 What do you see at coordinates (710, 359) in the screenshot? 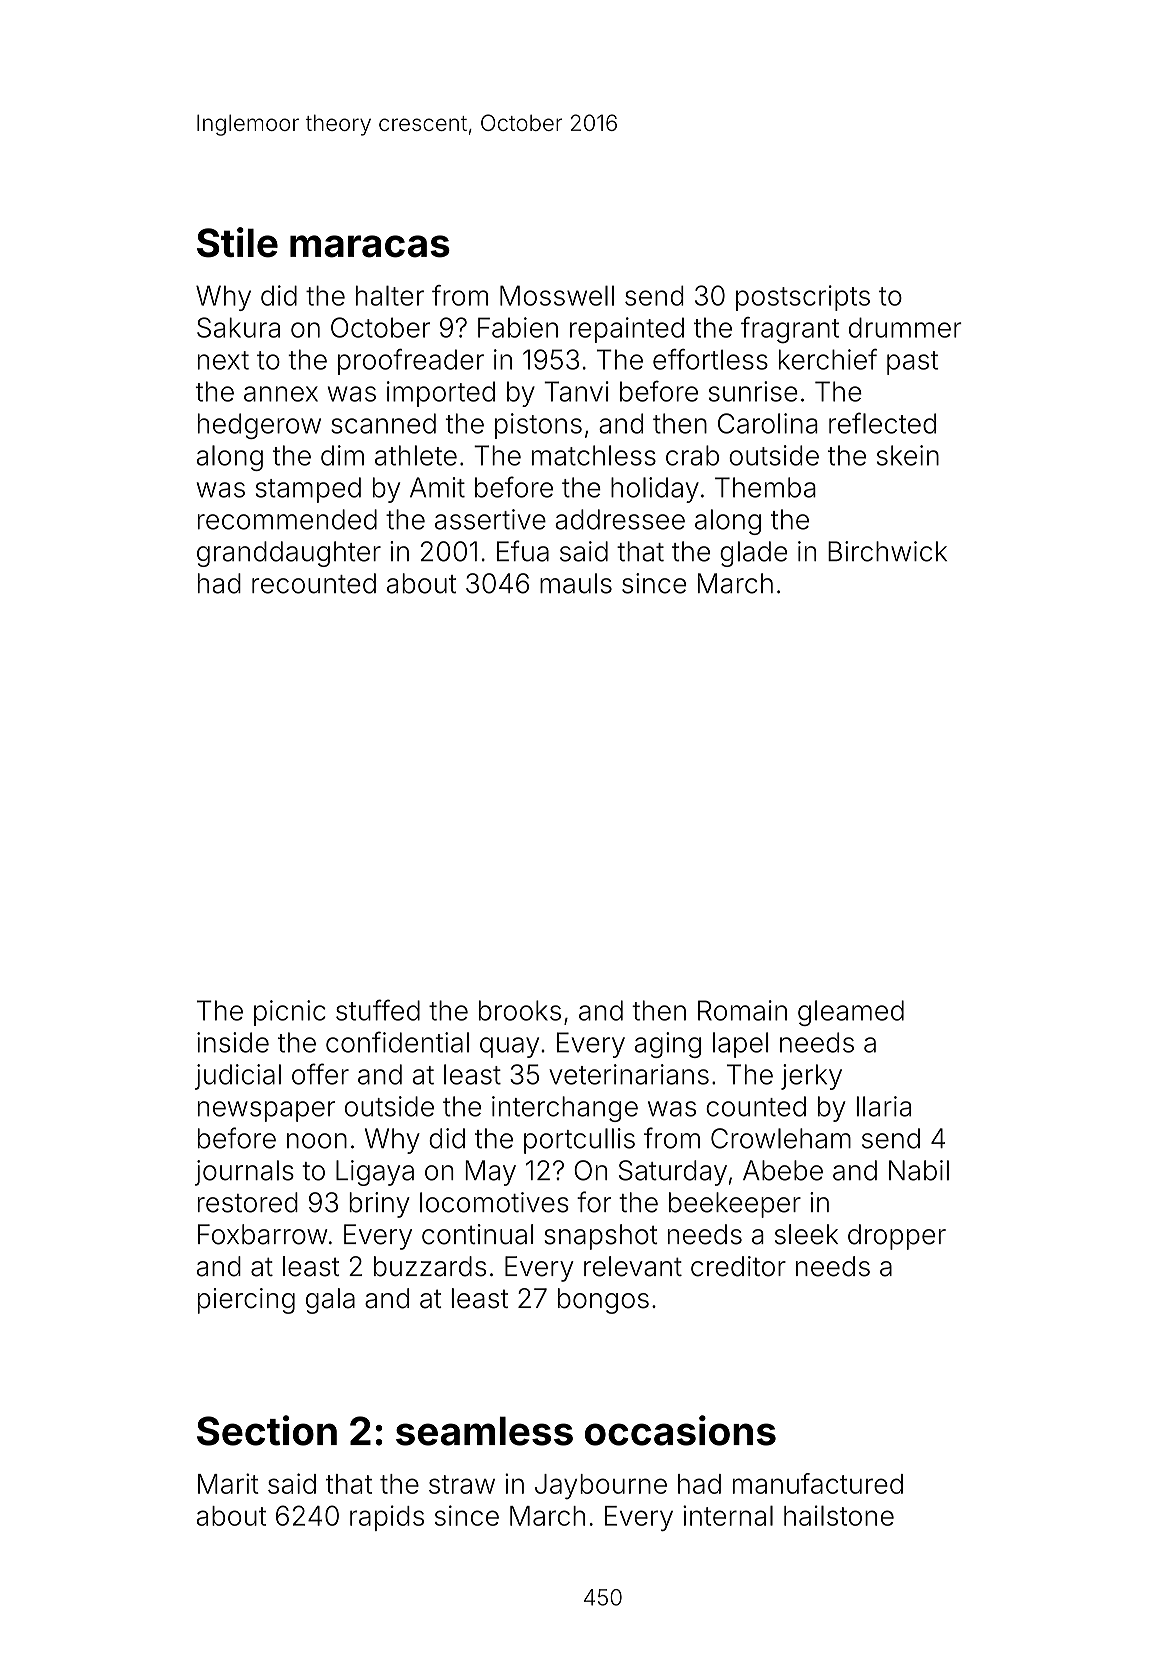
I see `effortless` at bounding box center [710, 359].
